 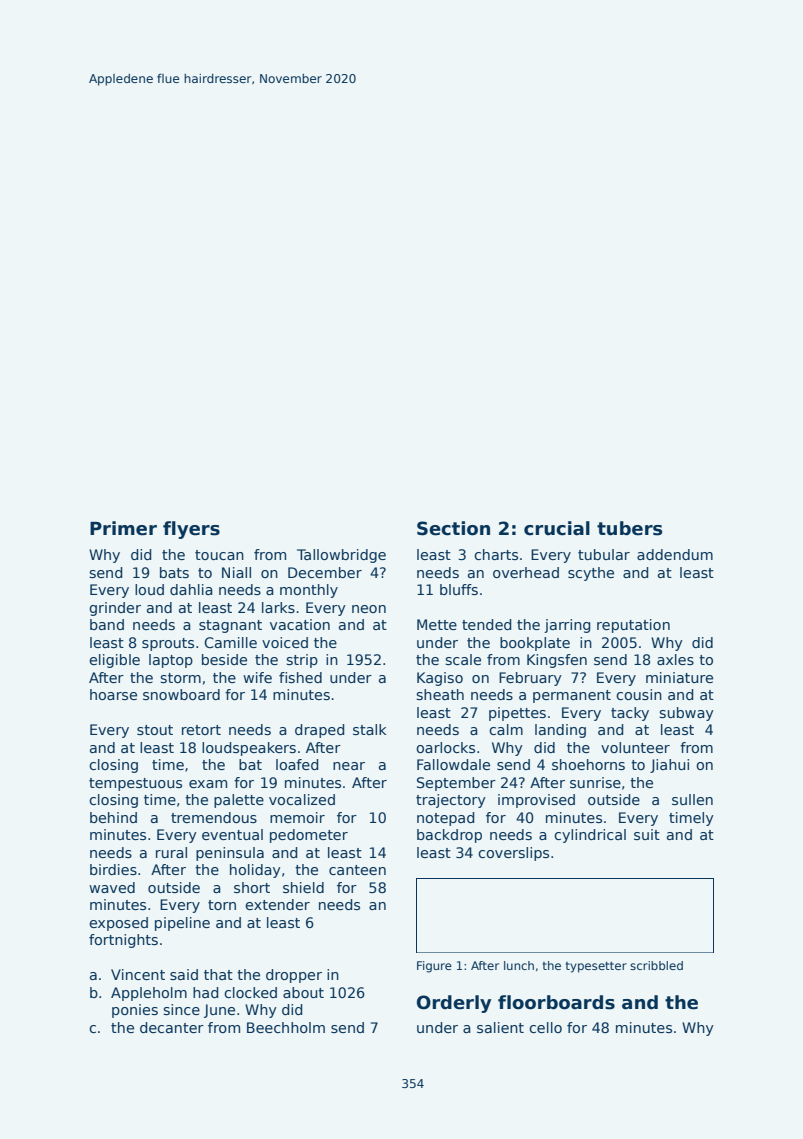 I want to click on typesetter, so click(x=596, y=967).
